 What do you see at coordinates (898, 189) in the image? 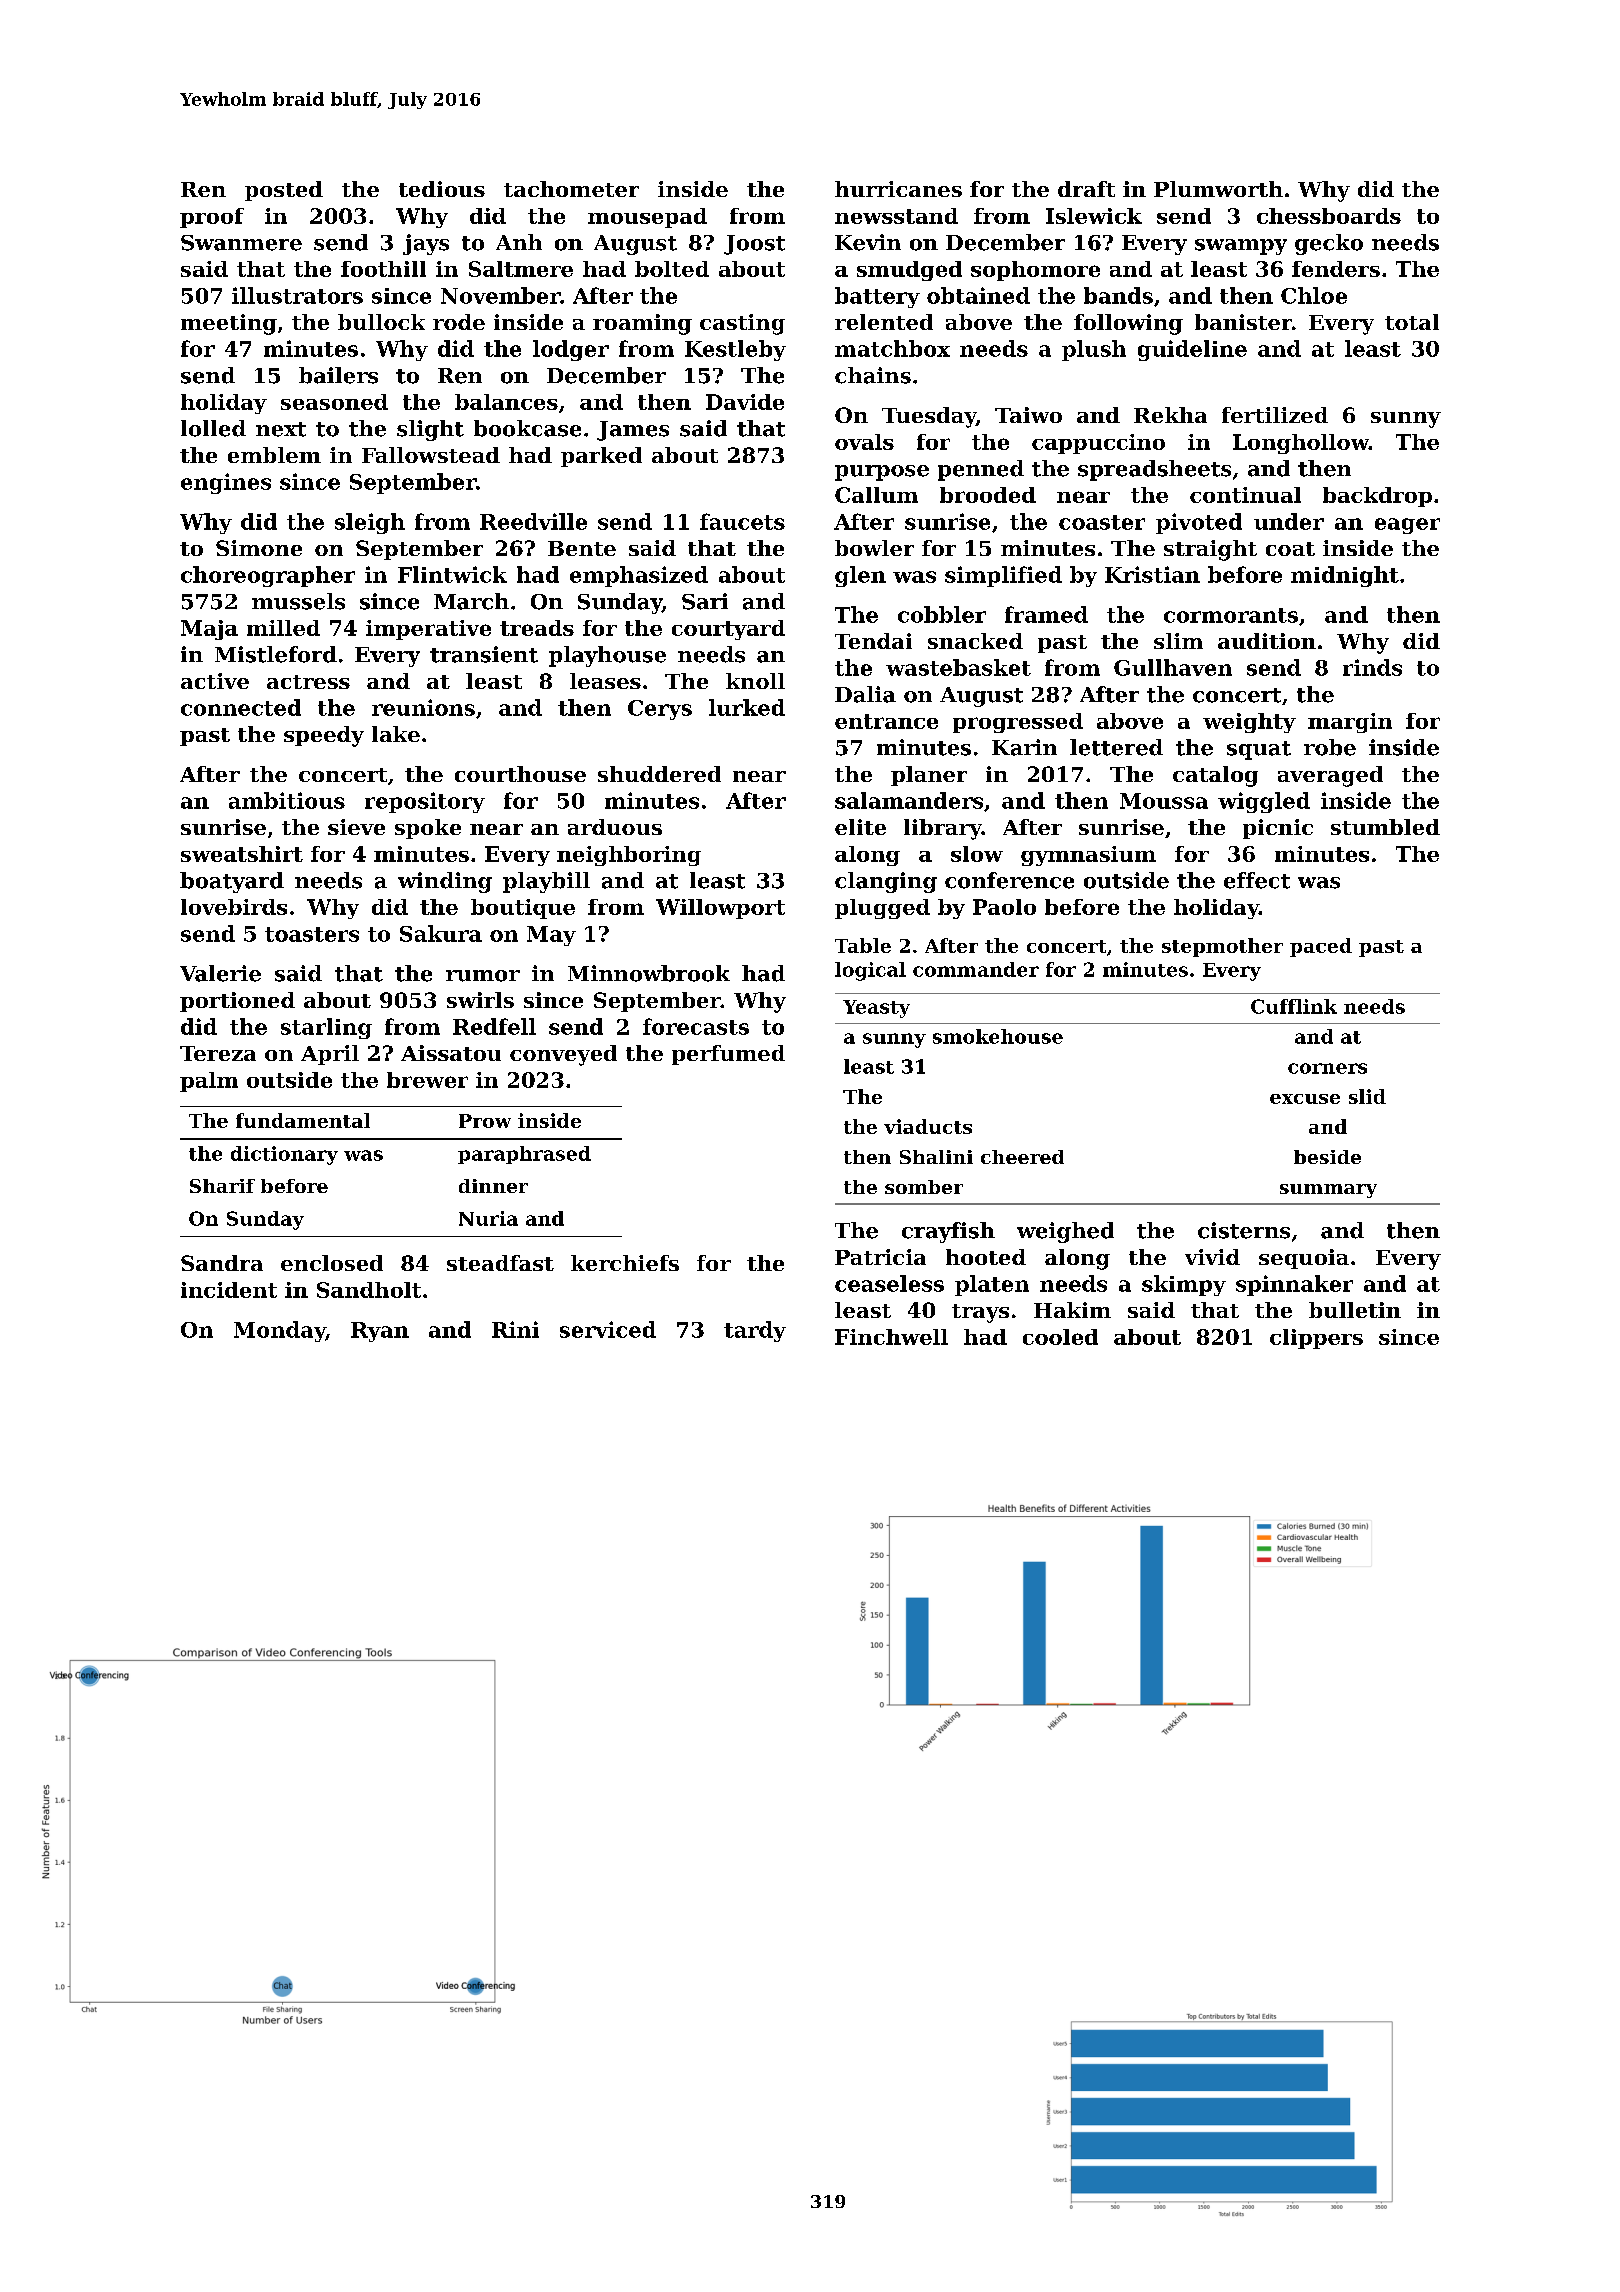
I see `hurricanes` at bounding box center [898, 189].
